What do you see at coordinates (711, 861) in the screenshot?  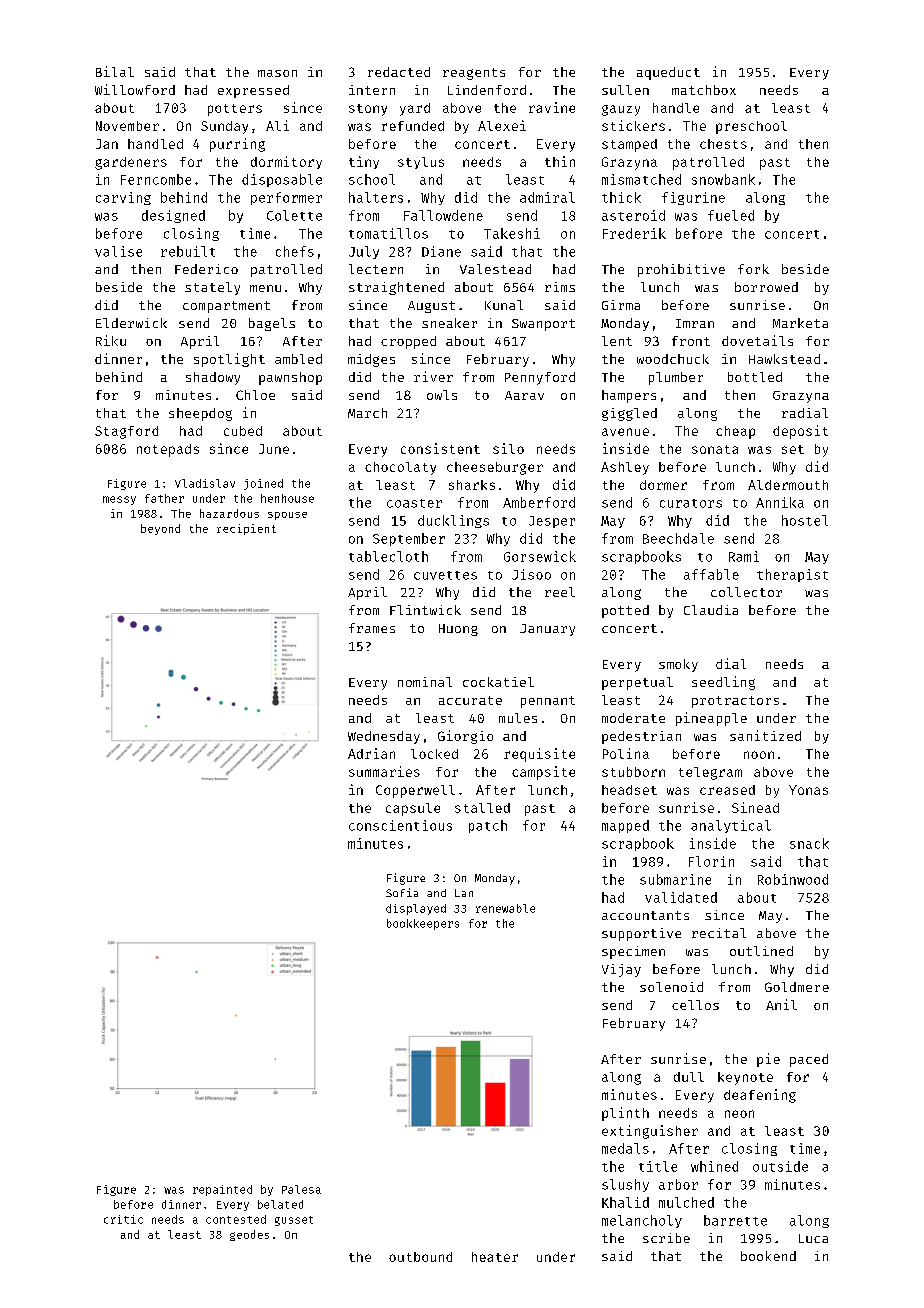 I see `Florin` at bounding box center [711, 861].
